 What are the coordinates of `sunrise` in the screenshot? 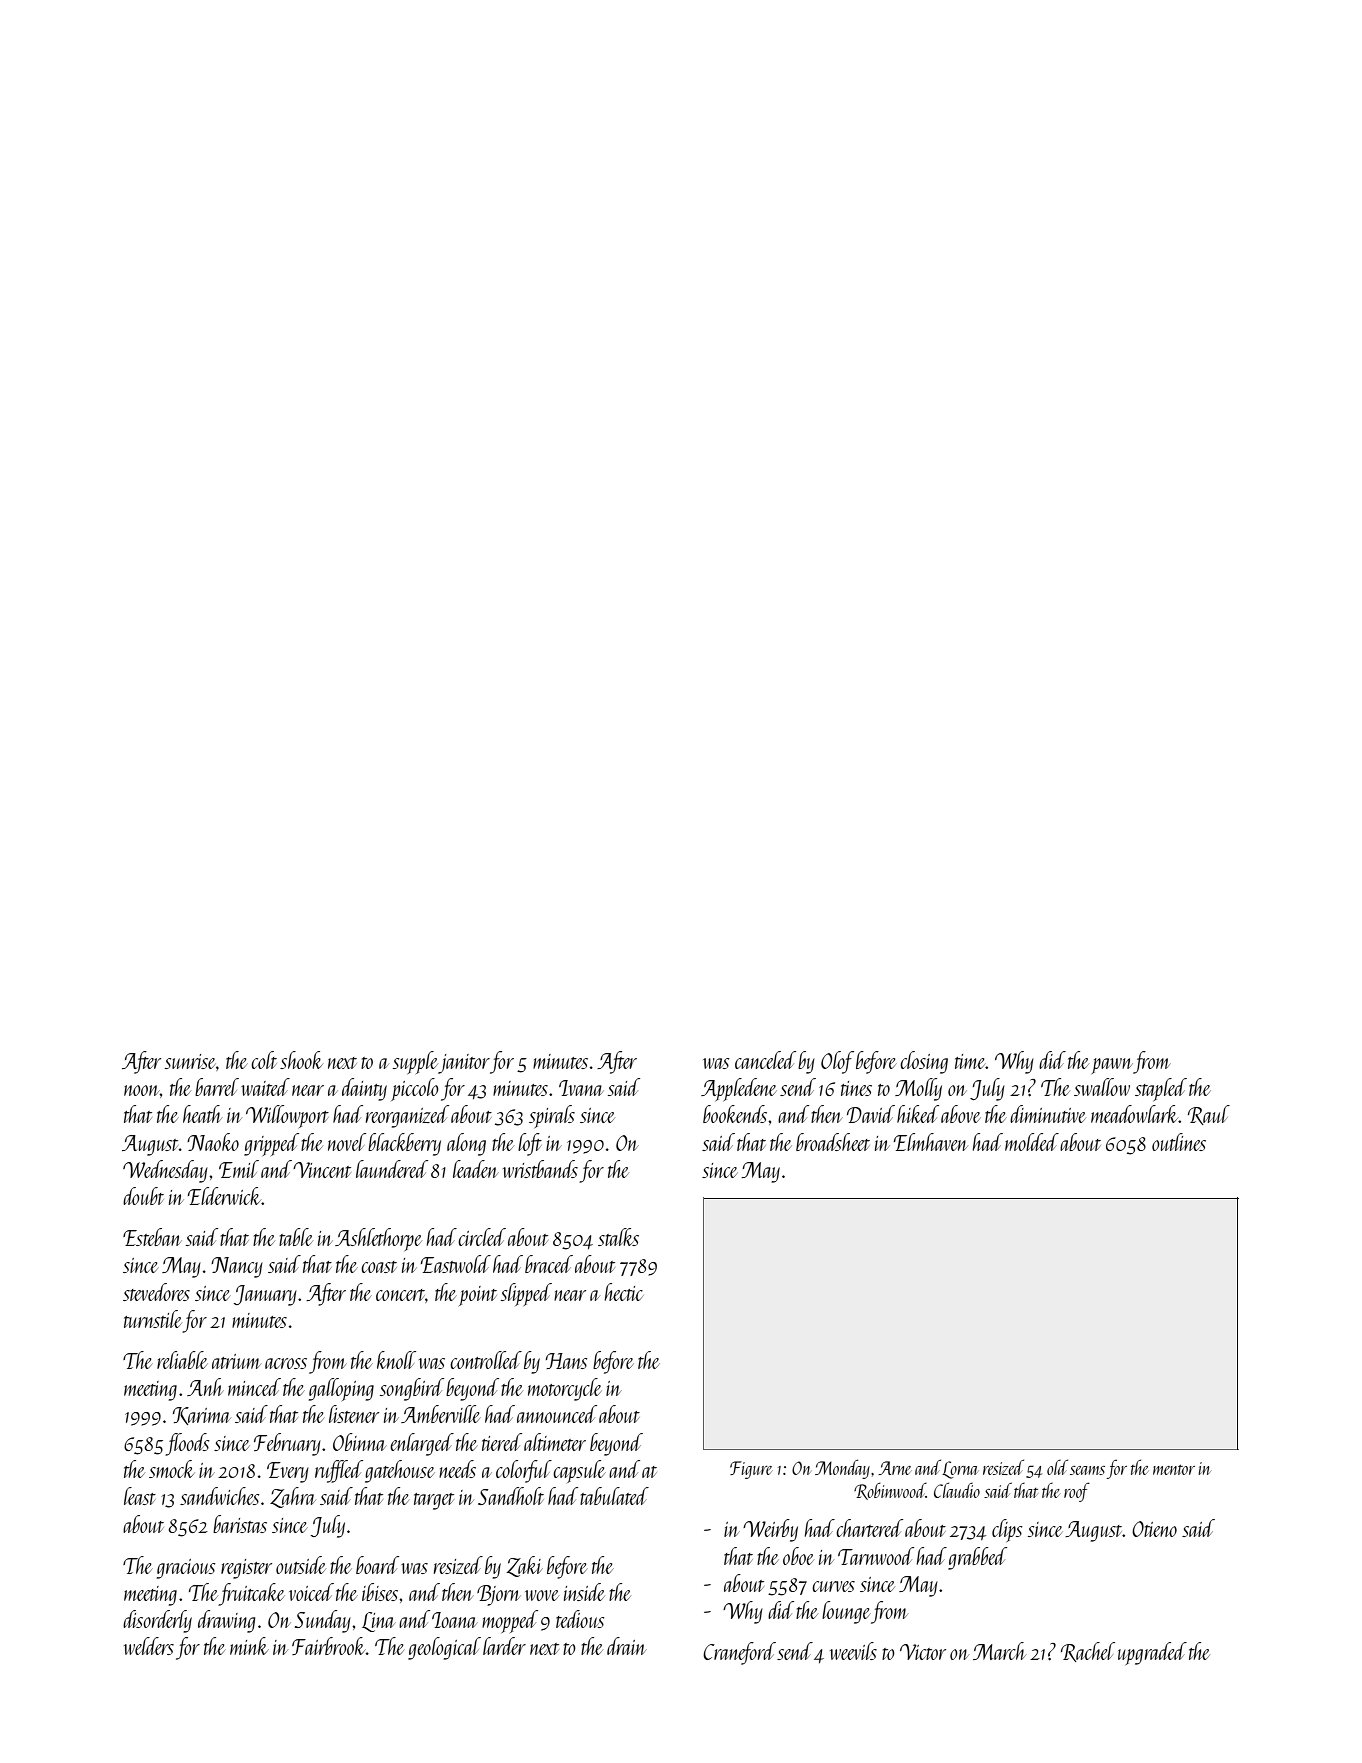 It's located at (190, 1061).
